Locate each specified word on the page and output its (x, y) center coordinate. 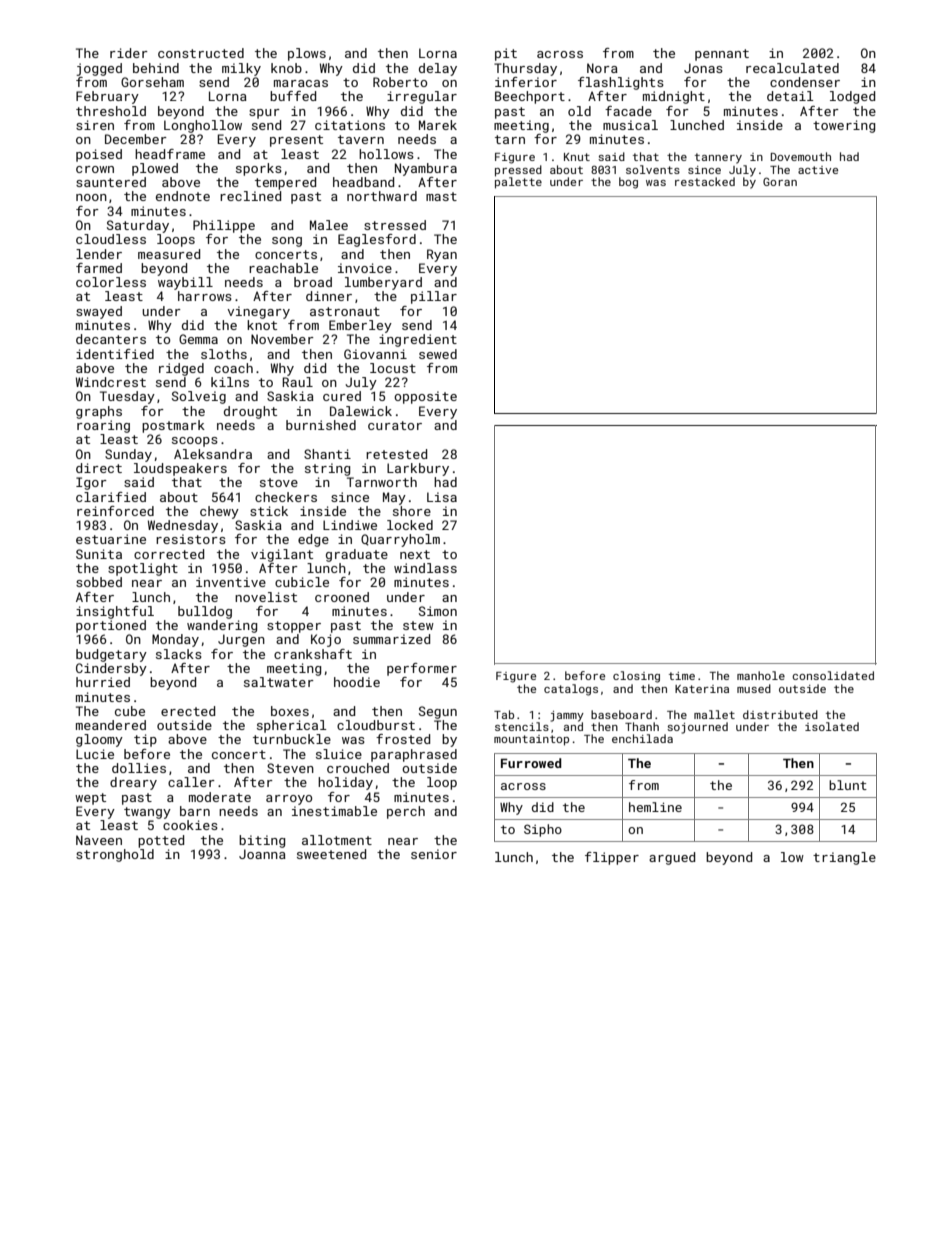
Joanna (262, 854)
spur (264, 114)
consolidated (833, 675)
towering (844, 126)
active (818, 170)
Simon (438, 611)
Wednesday (183, 526)
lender (99, 254)
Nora (602, 68)
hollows (386, 154)
